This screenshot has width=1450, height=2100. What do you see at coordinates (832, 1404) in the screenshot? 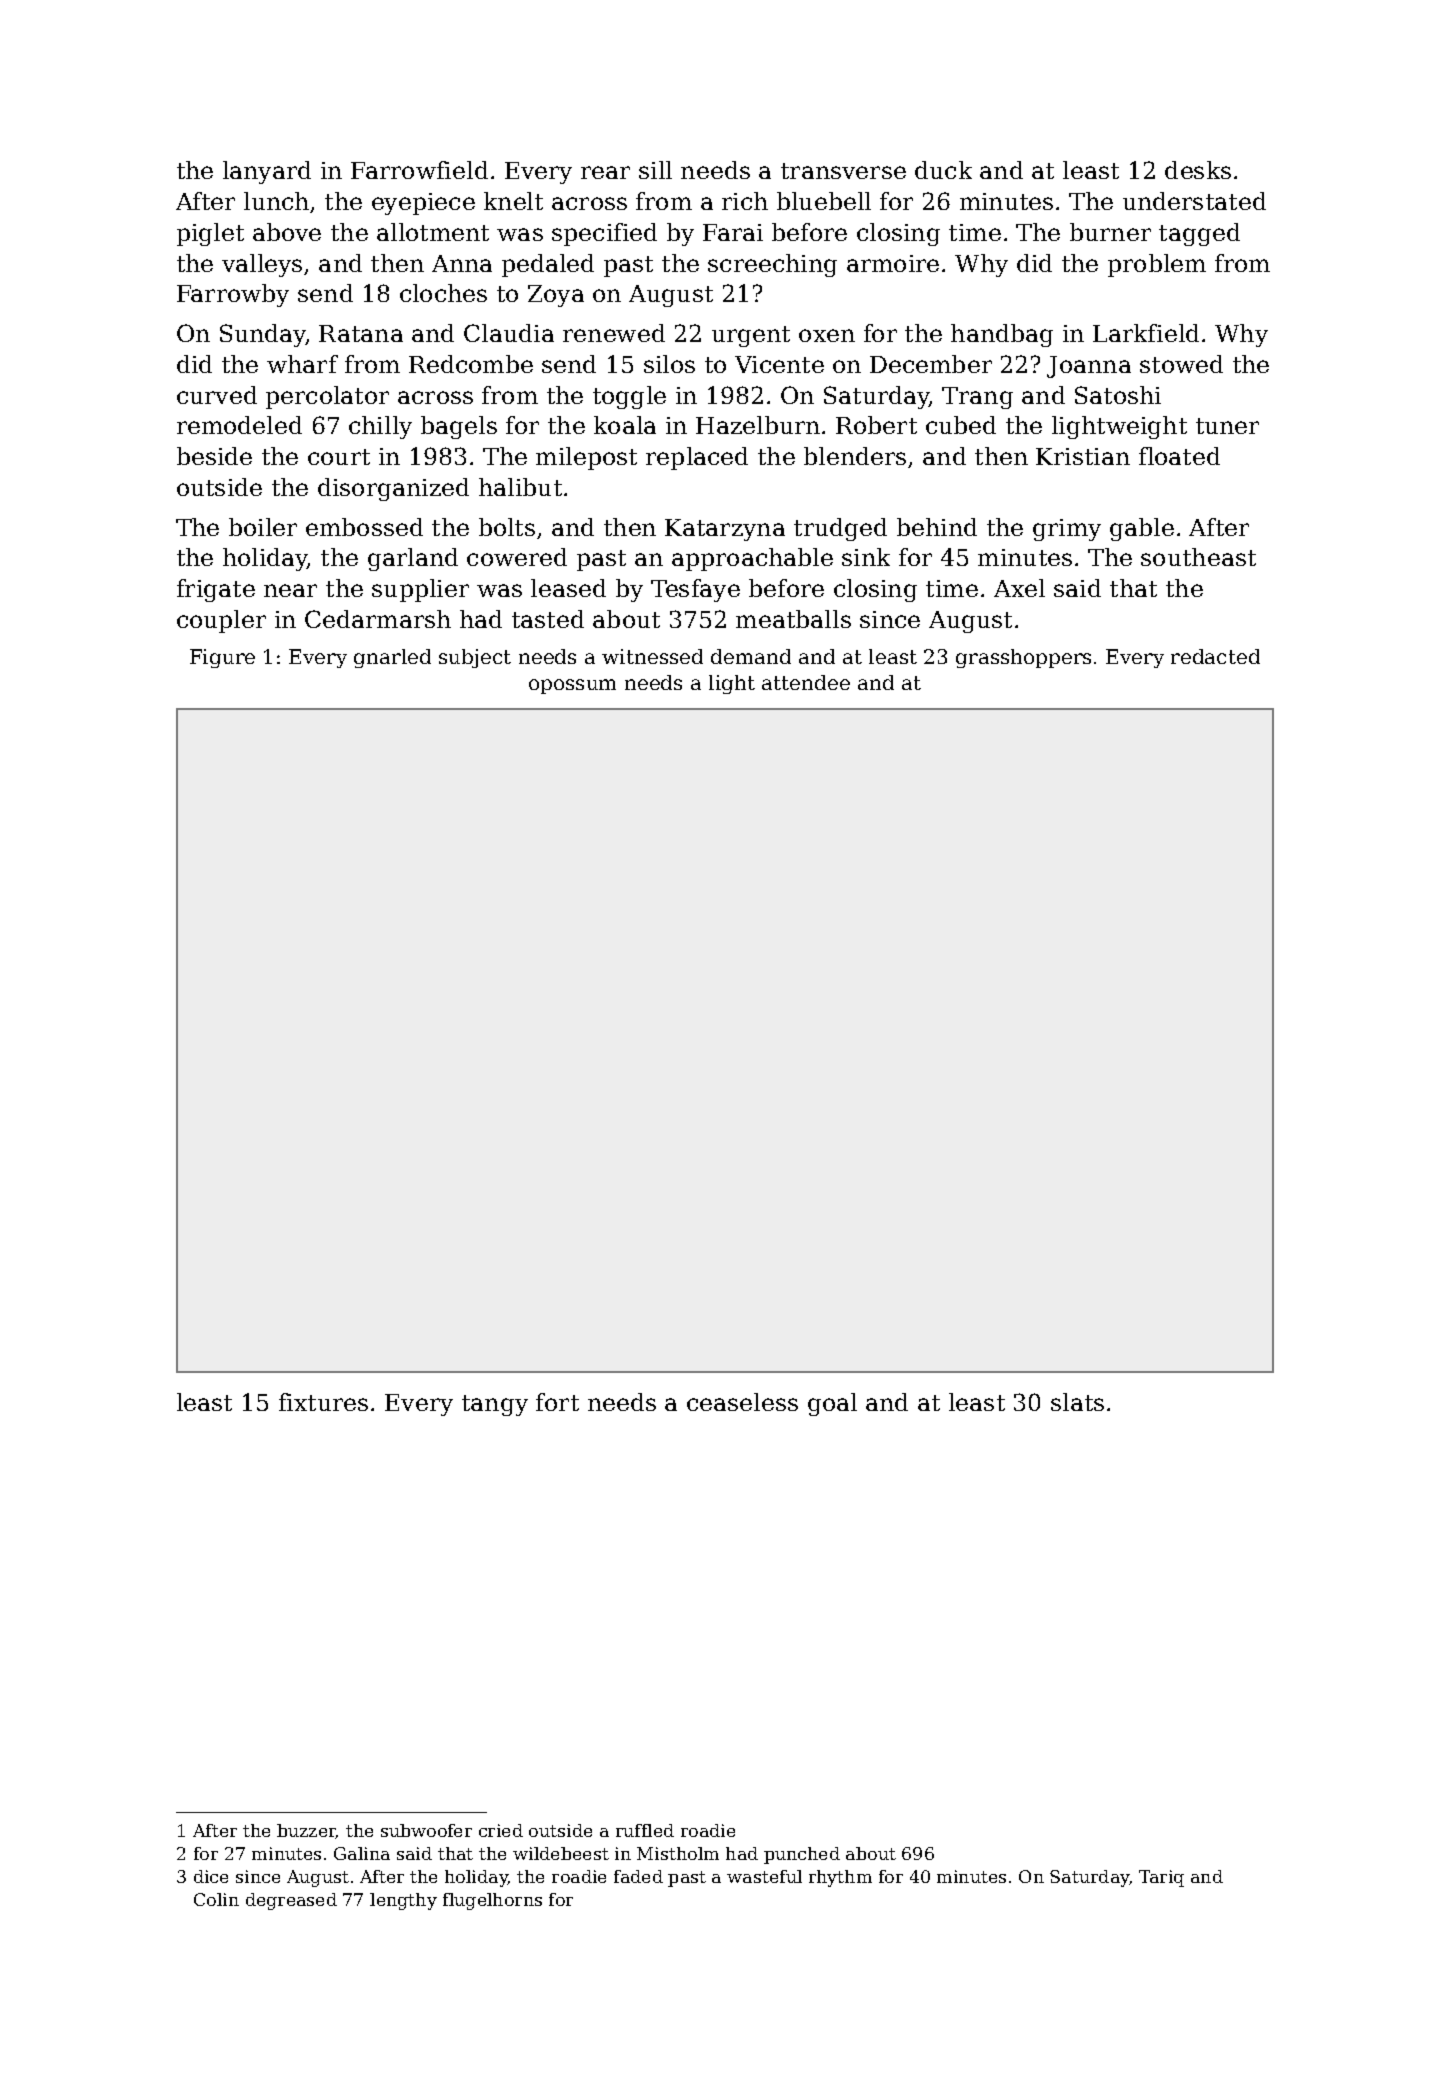
I see `goal` at bounding box center [832, 1404].
